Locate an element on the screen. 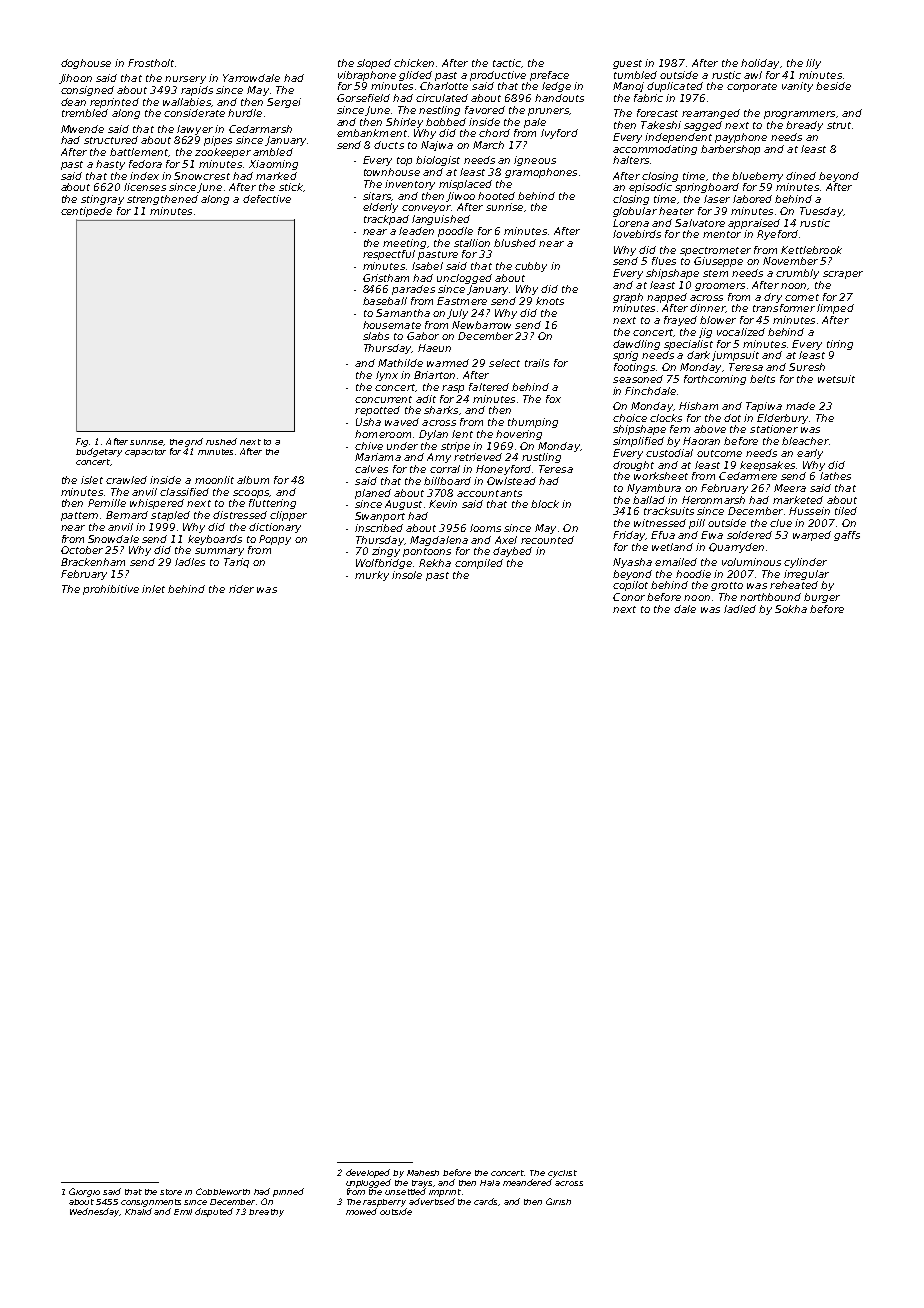 The image size is (924, 1308). townhouse is located at coordinates (392, 172).
